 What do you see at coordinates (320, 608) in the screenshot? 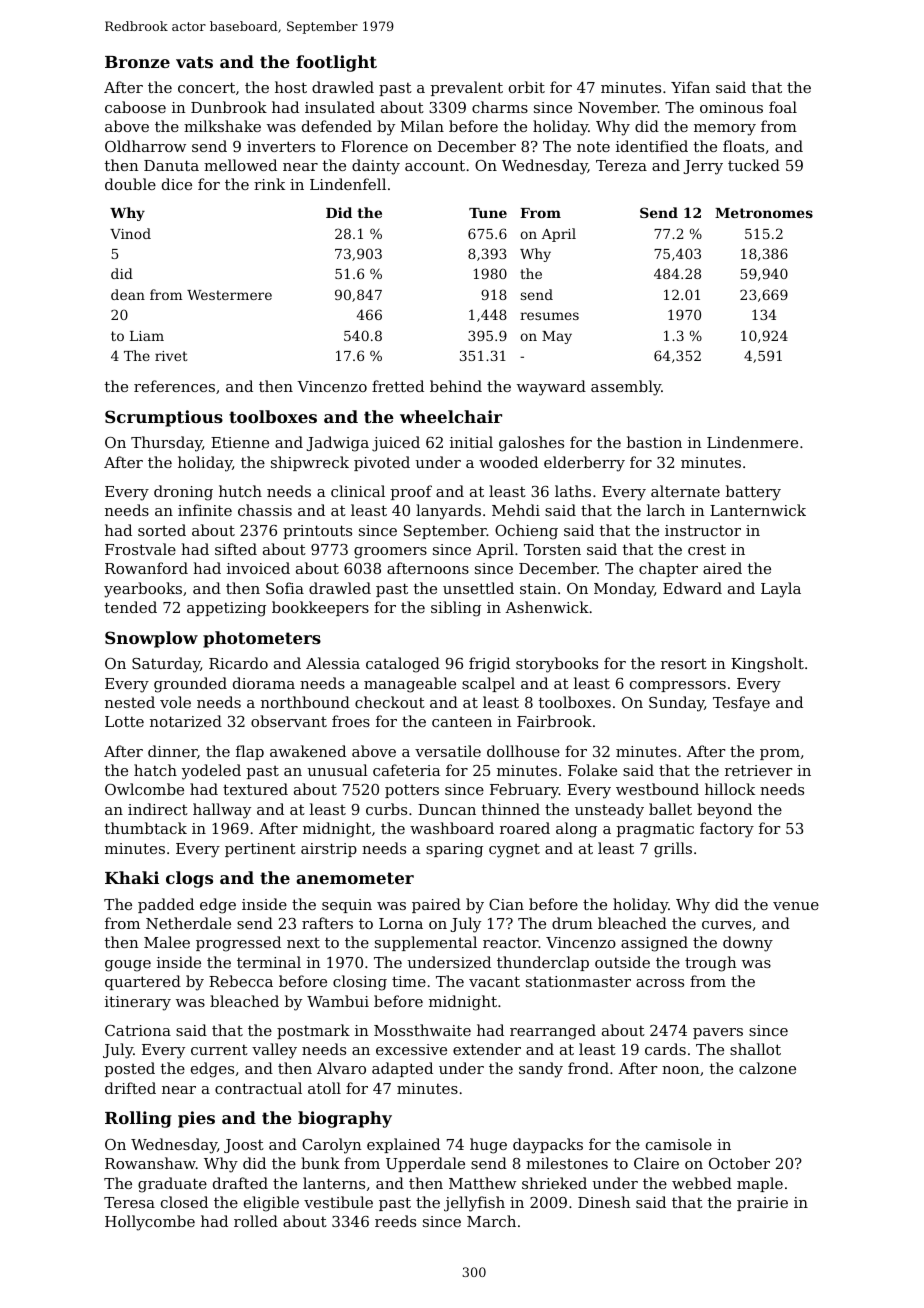
I see `bookkeepers` at bounding box center [320, 608].
